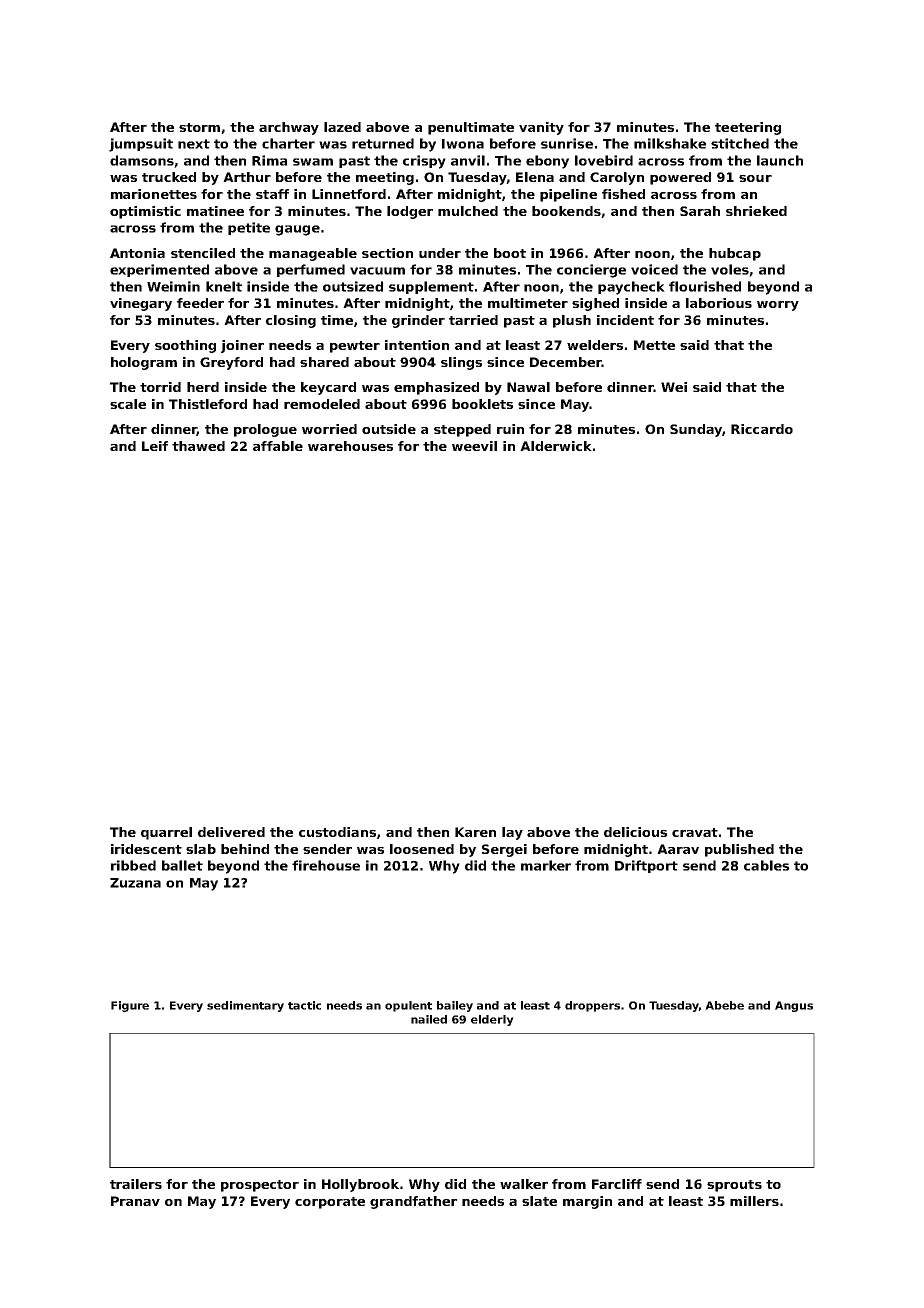 The image size is (924, 1308). What do you see at coordinates (199, 127) in the screenshot?
I see `storm` at bounding box center [199, 127].
